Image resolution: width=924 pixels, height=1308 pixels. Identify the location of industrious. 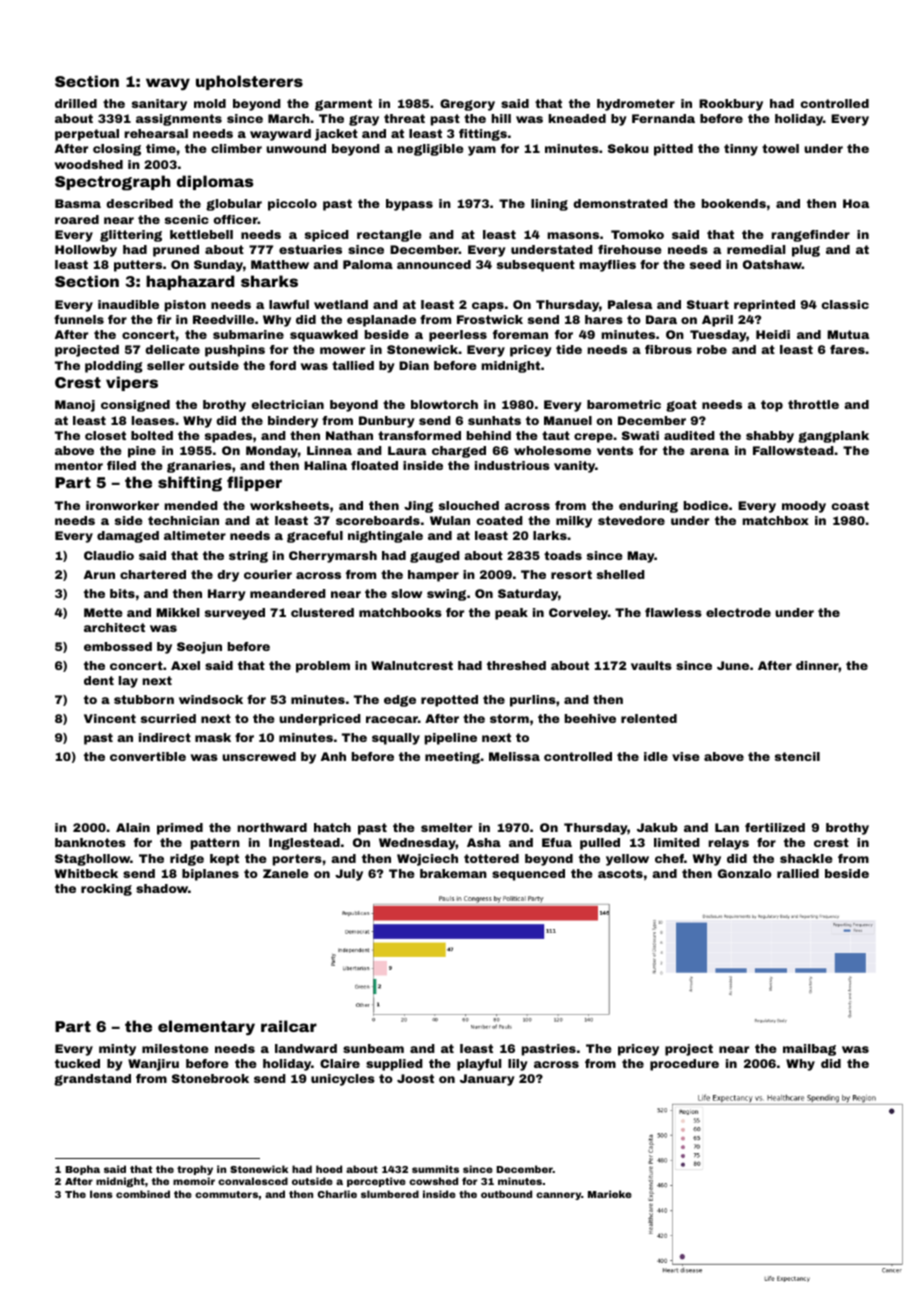
(512, 465).
